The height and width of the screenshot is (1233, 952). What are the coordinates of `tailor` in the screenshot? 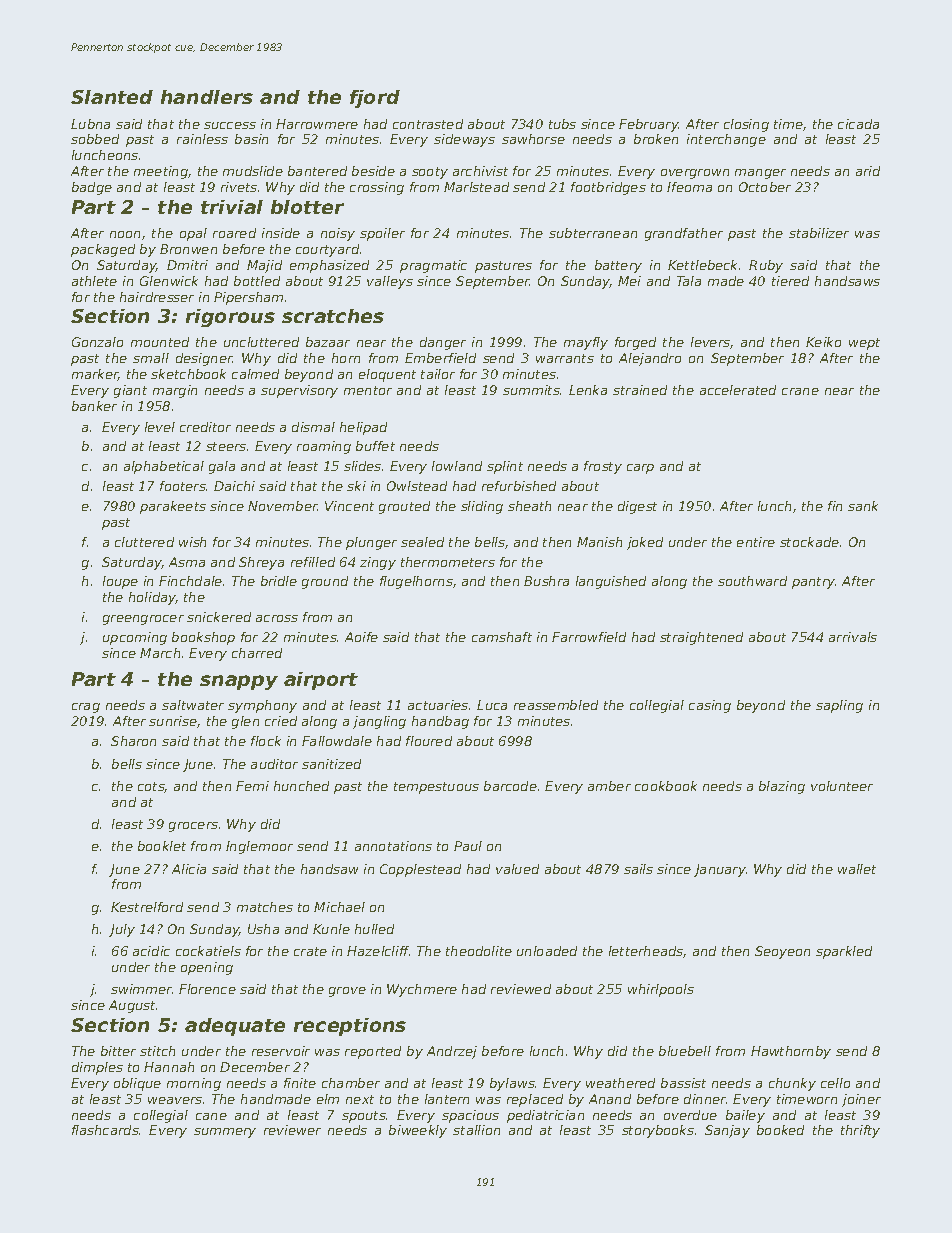 It's located at (438, 374).
